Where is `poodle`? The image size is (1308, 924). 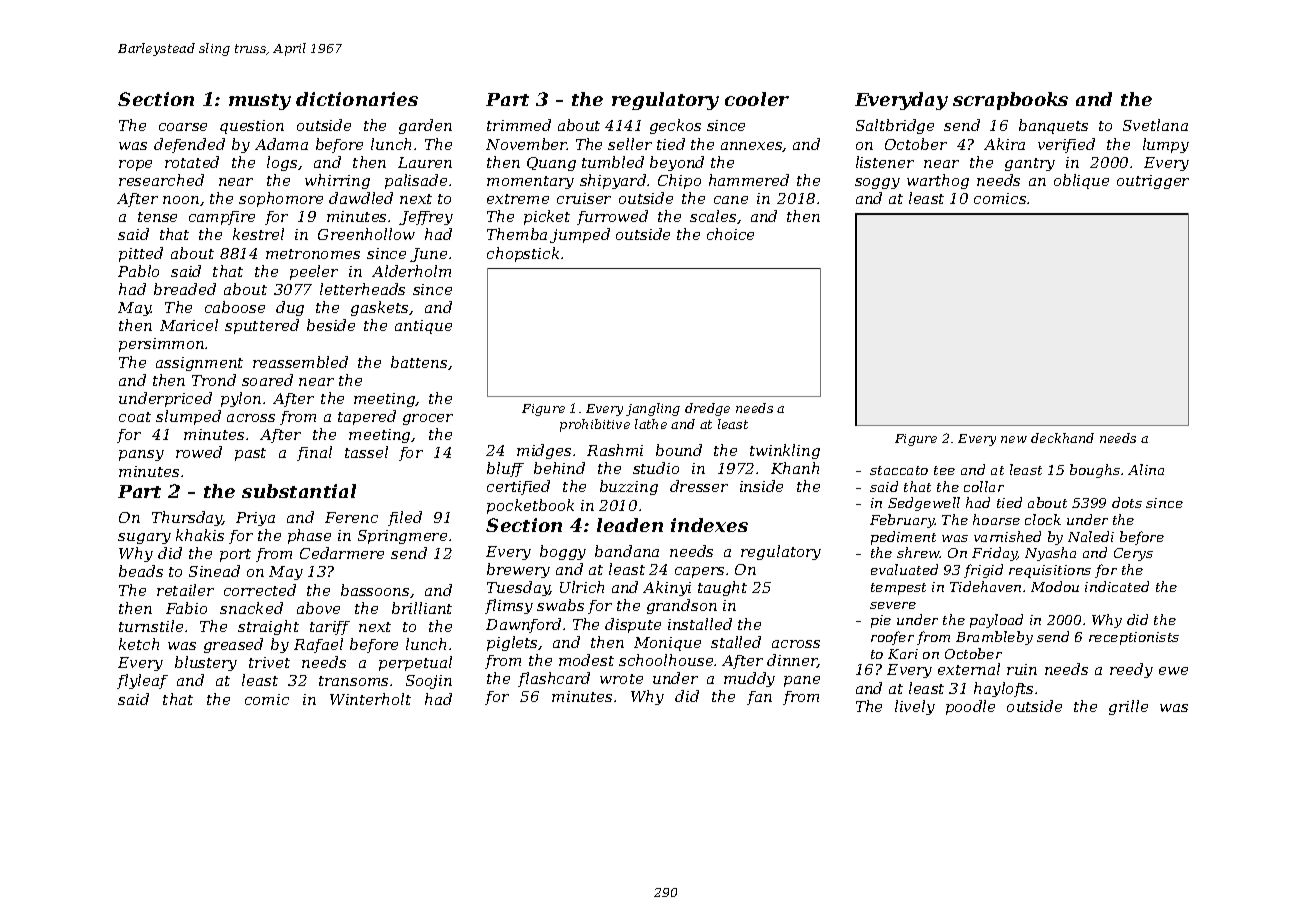 poodle is located at coordinates (970, 707).
